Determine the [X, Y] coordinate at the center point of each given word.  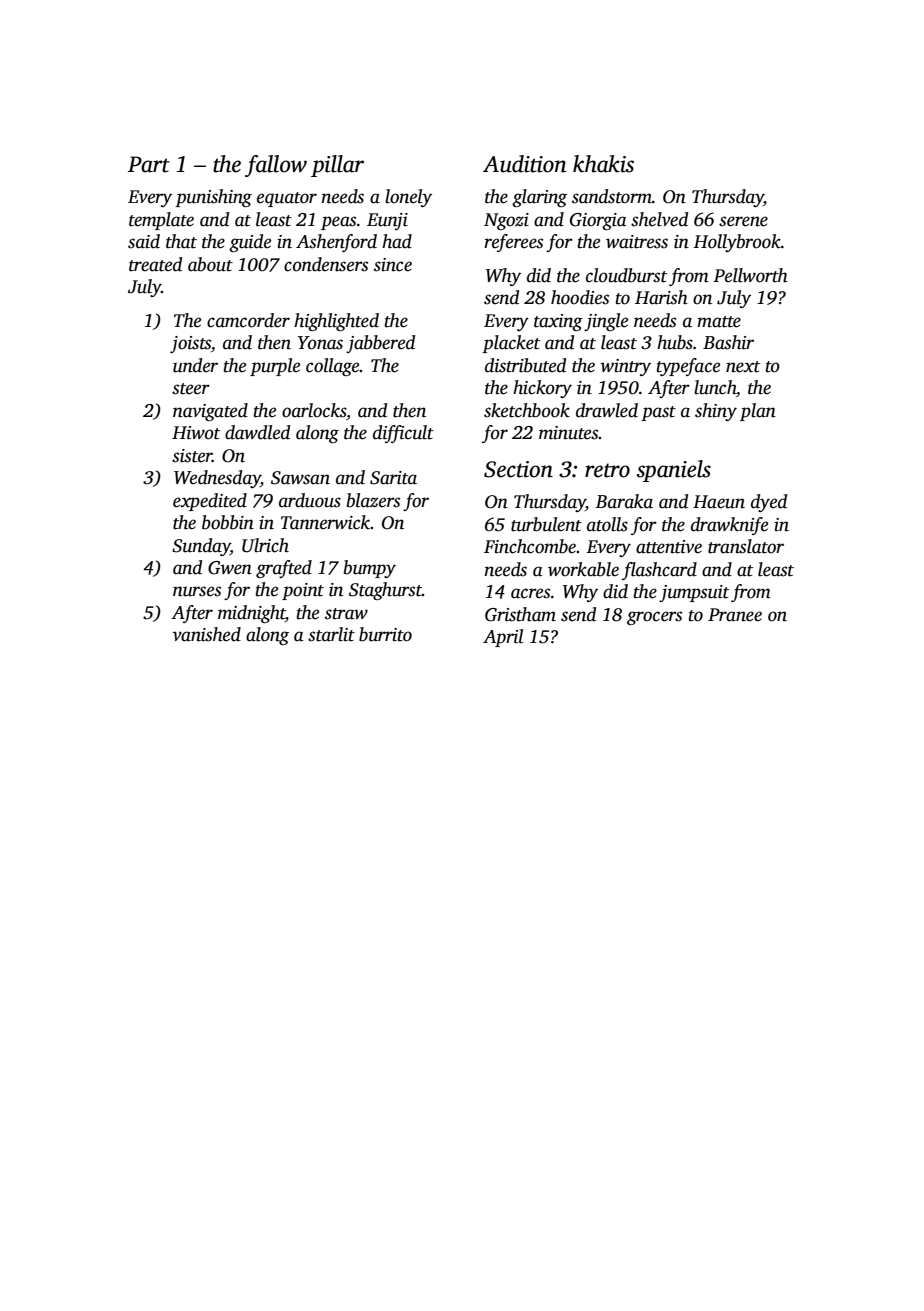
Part [149, 164]
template [161, 221]
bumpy [370, 569]
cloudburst [626, 275]
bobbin [228, 522]
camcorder [248, 320]
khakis [603, 164]
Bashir [728, 342]
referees [513, 243]
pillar [337, 166]
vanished [207, 634]
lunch [715, 387]
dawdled [257, 432]
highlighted [336, 322]
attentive [669, 547]
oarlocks [314, 411]
